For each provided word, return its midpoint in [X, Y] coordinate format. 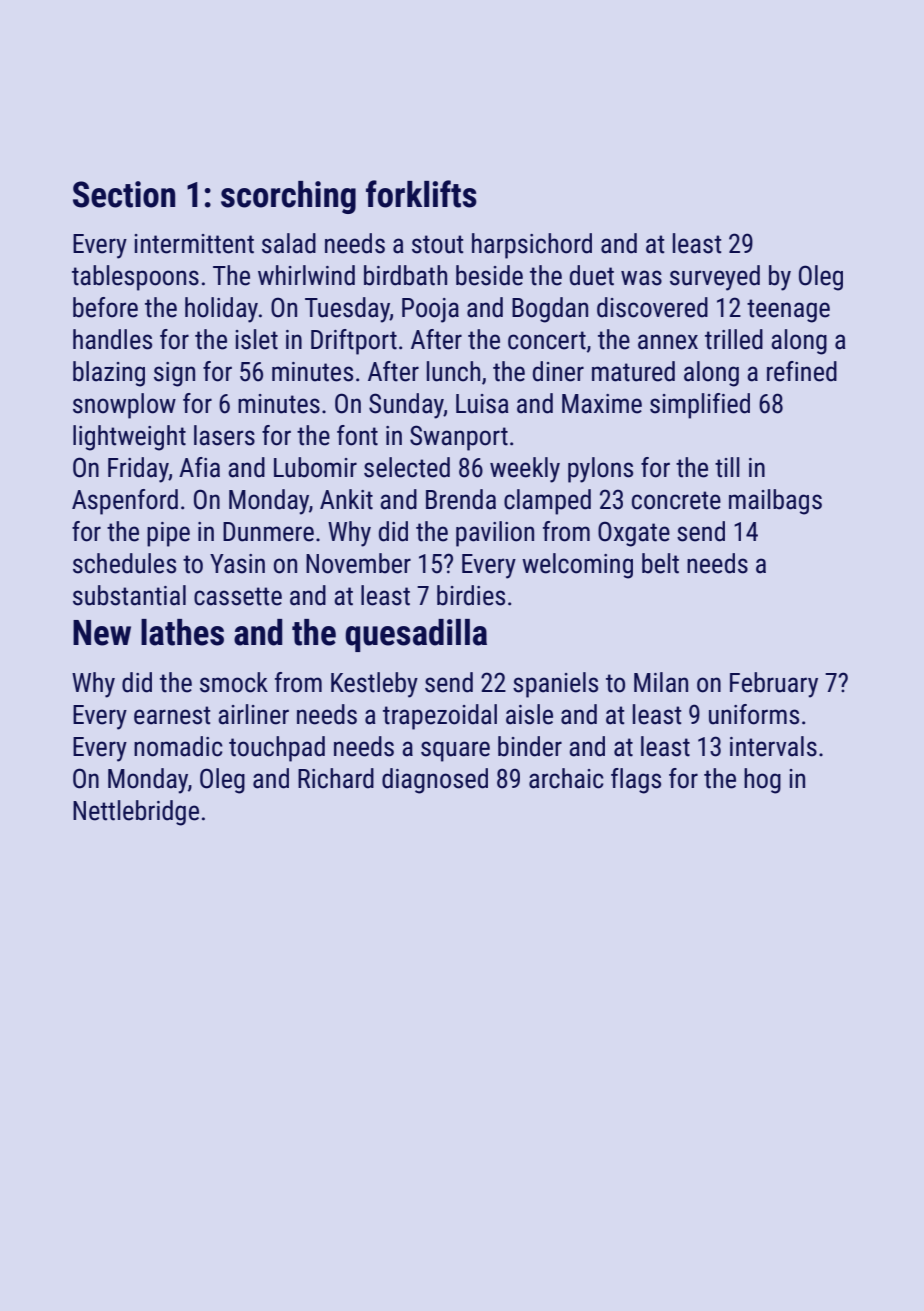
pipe [168, 534]
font [357, 435]
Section [124, 194]
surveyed [715, 278]
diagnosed [435, 781]
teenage [788, 311]
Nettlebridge [136, 813]
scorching [288, 197]
